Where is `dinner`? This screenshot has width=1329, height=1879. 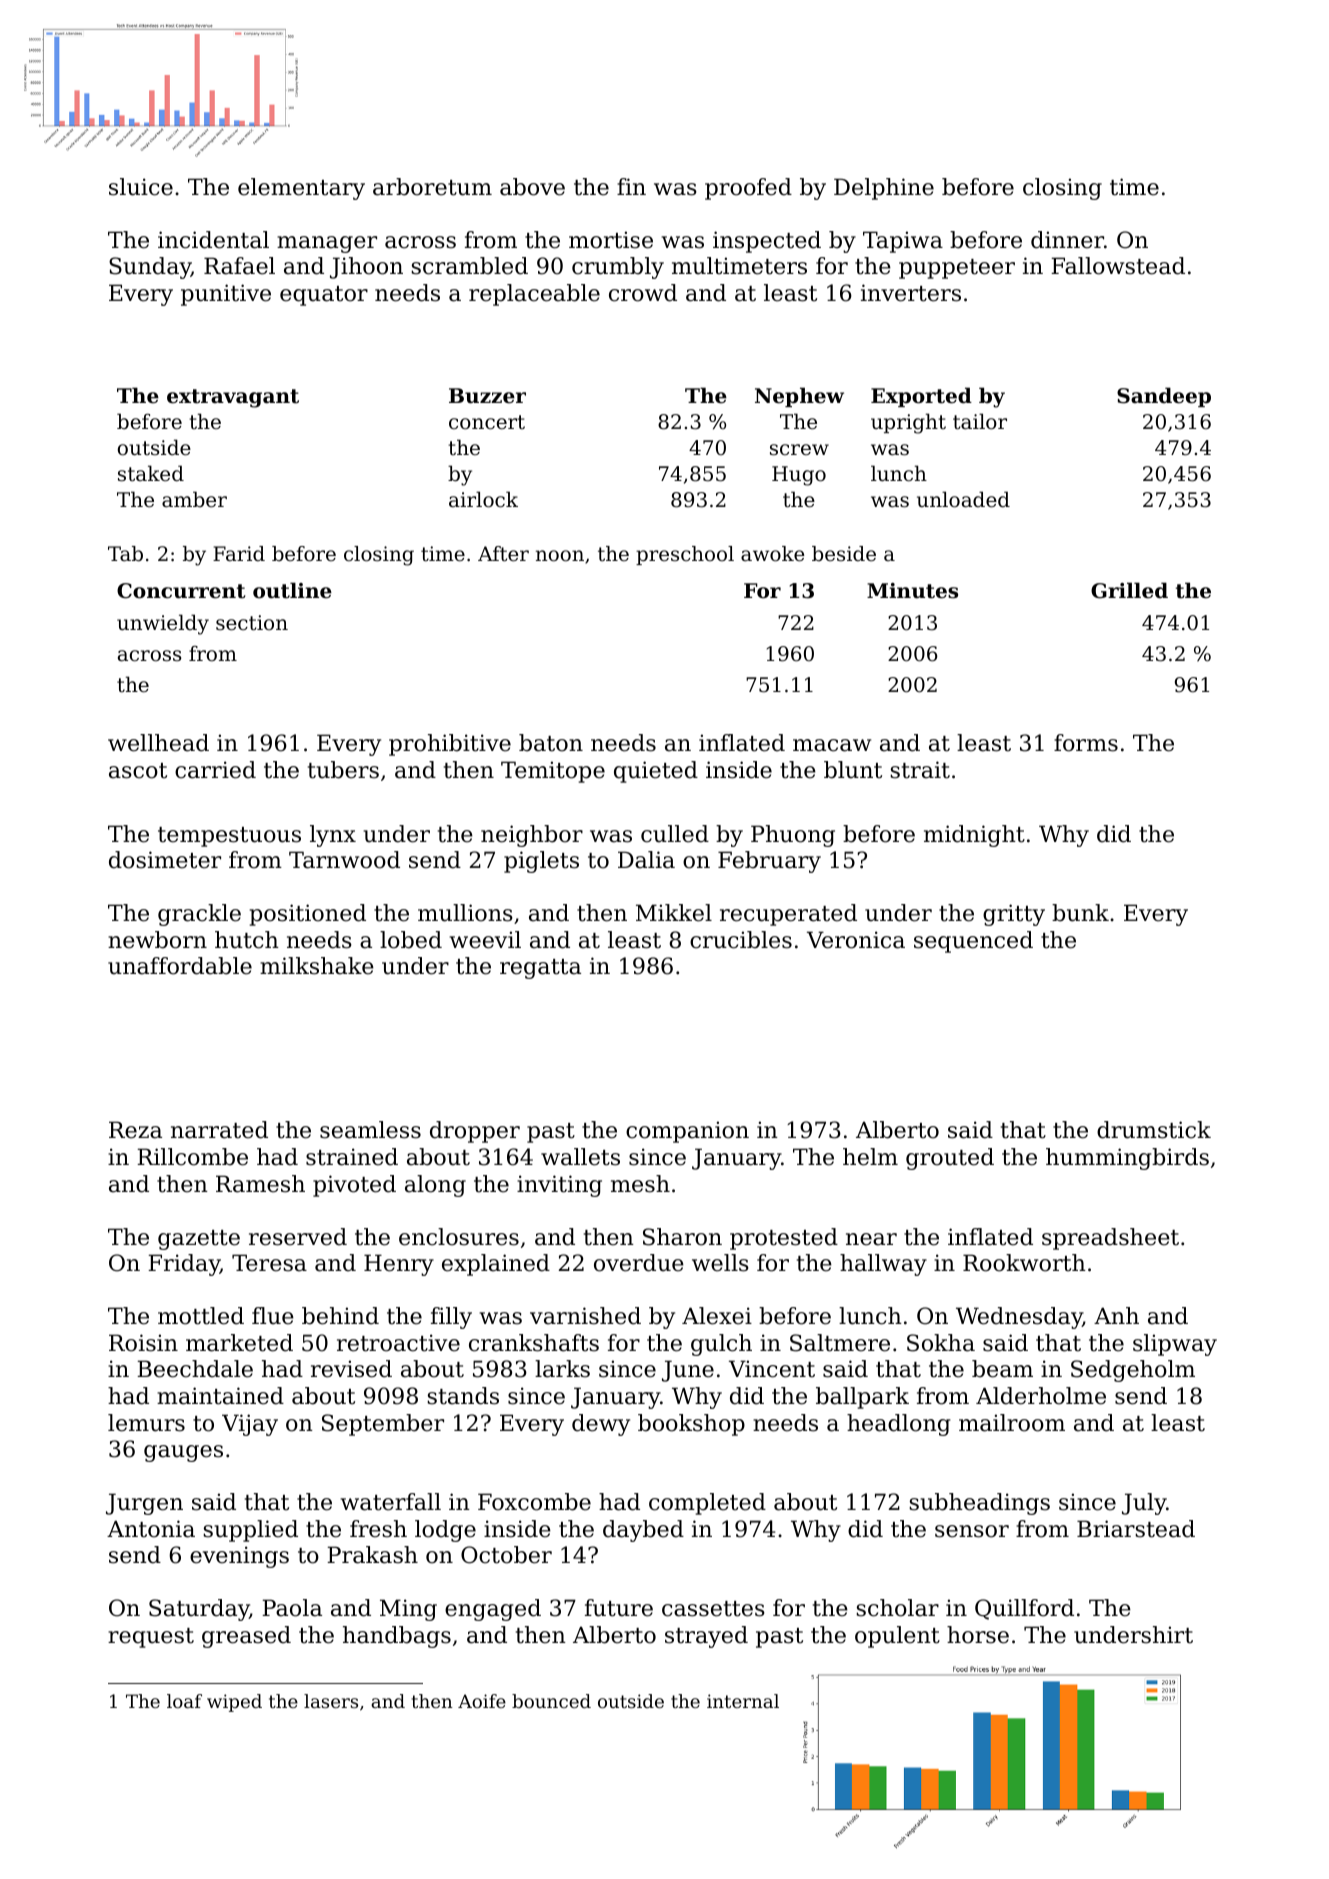
dinner is located at coordinates (1067, 240).
